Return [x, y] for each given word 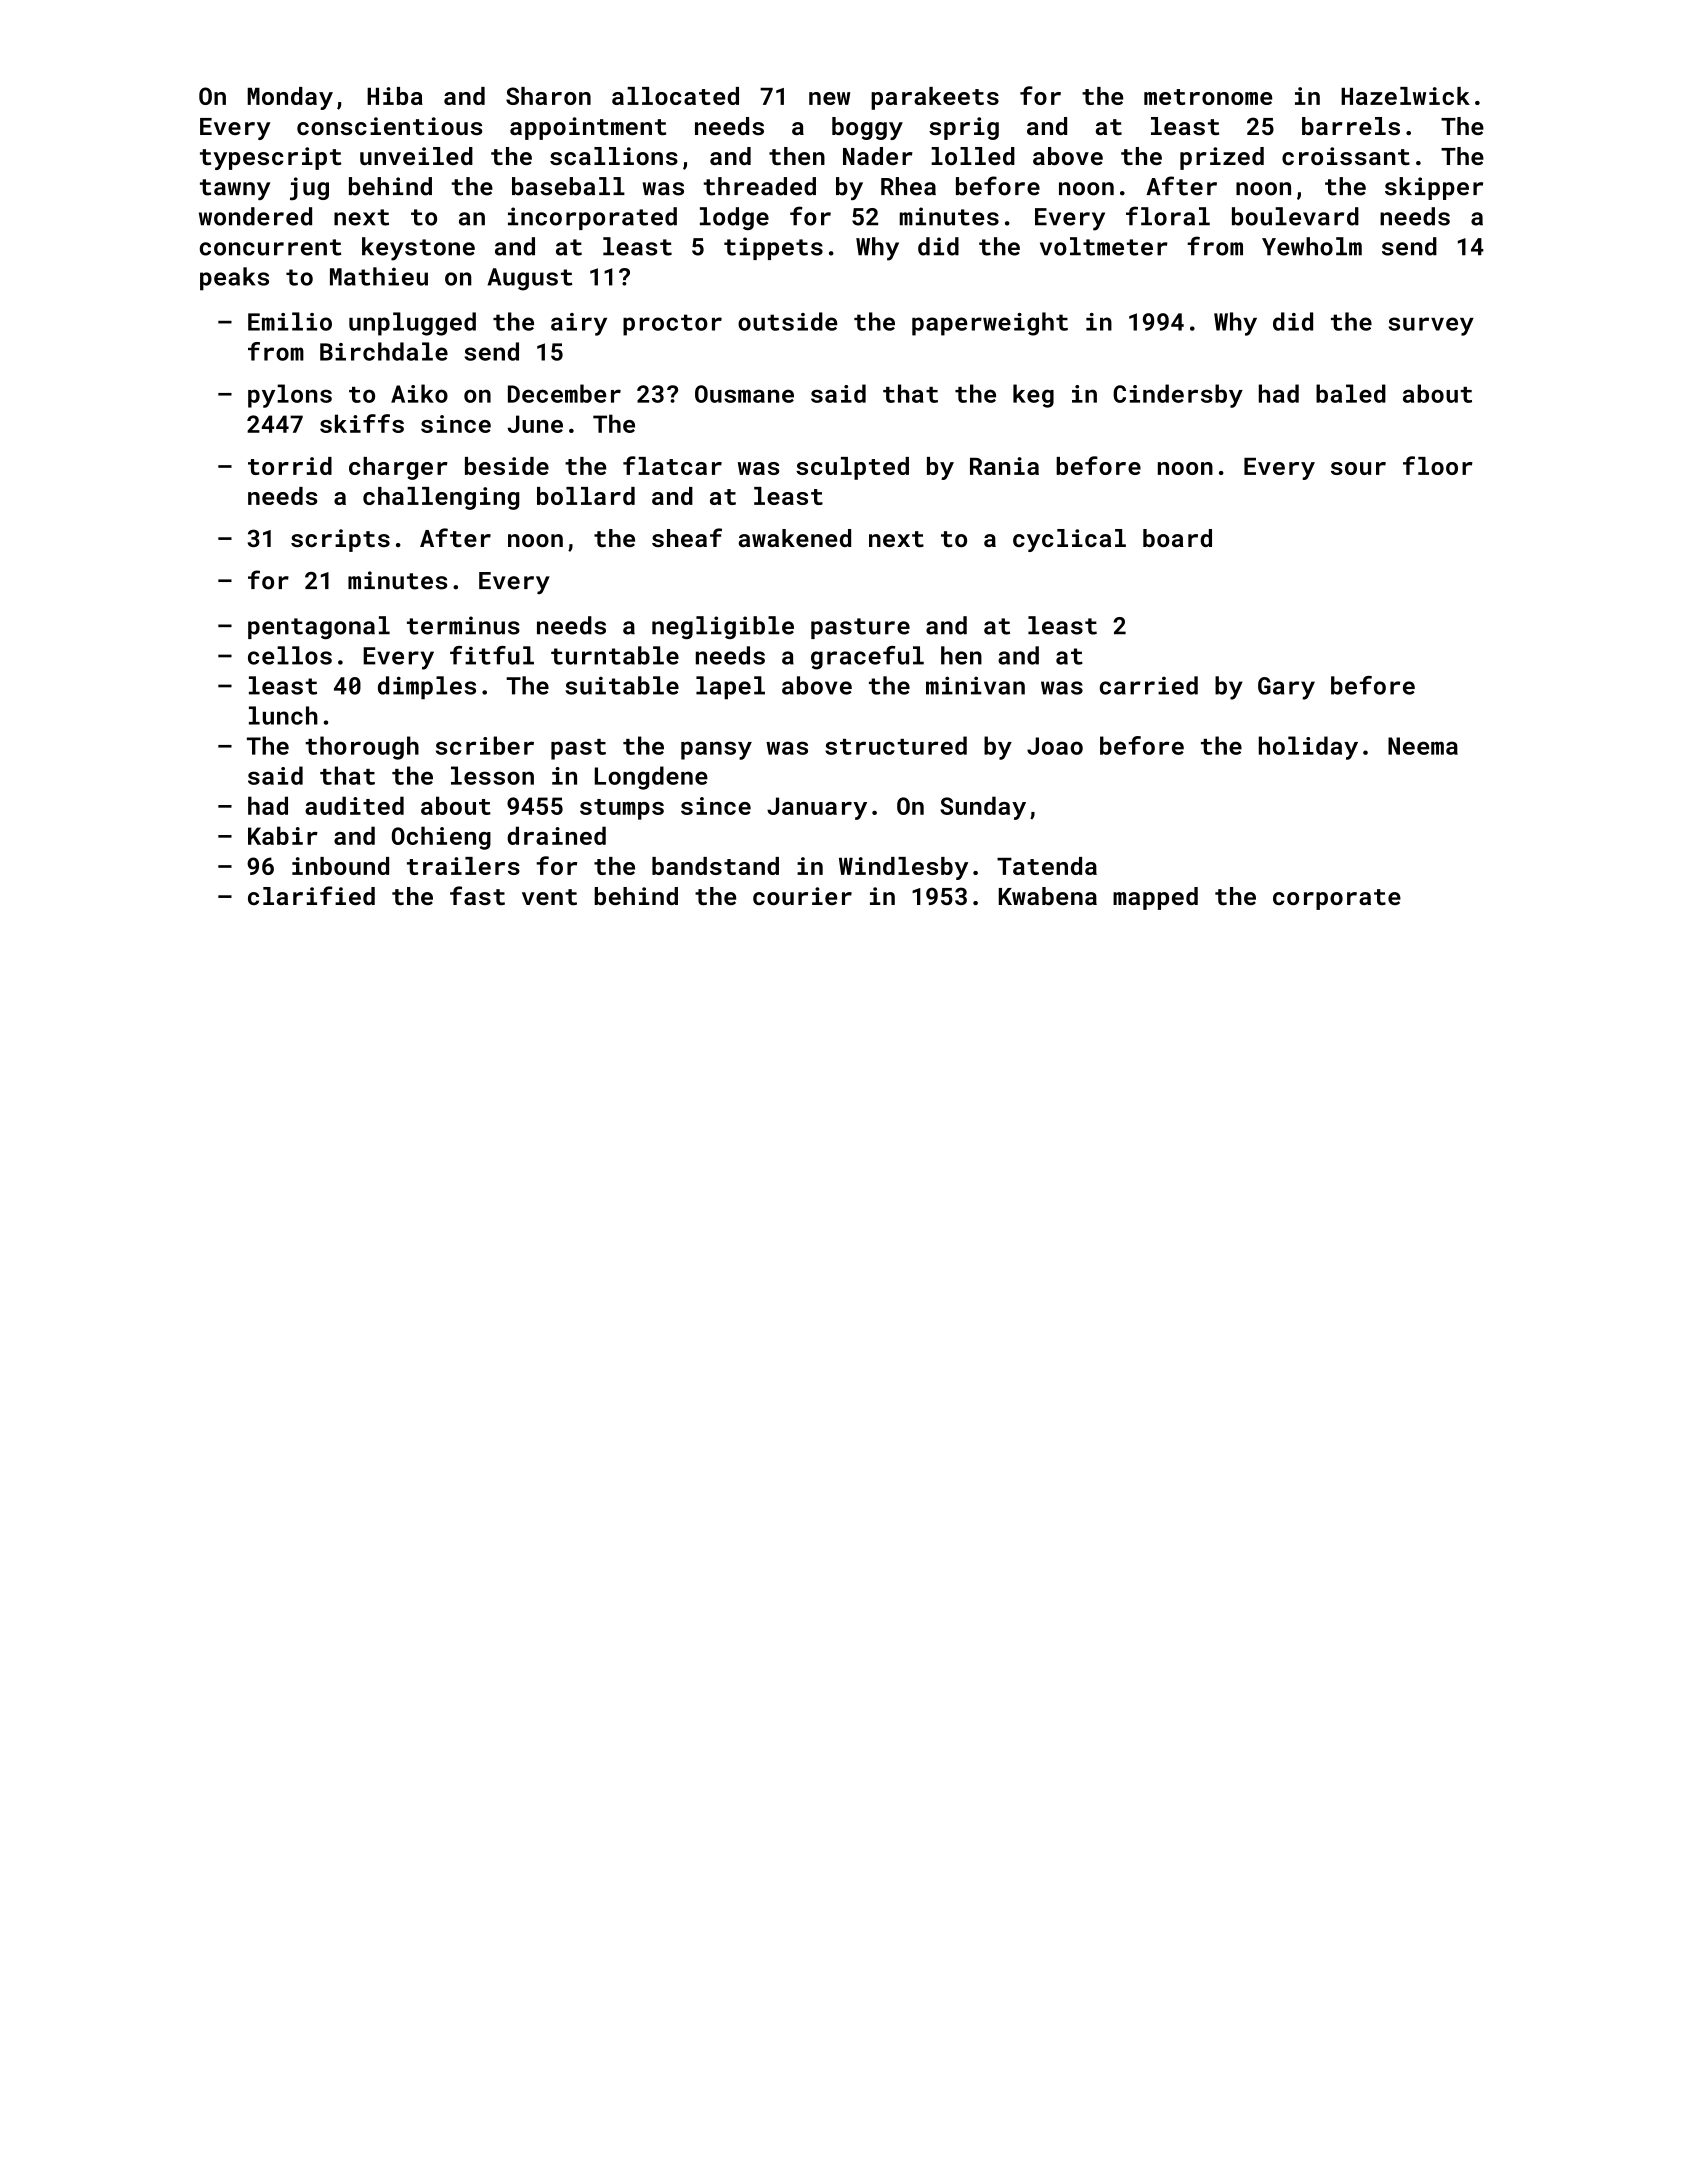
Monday [290, 98]
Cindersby [1178, 396]
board [1177, 538]
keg [1033, 396]
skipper [1434, 188]
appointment [588, 128]
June [535, 424]
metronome [1208, 97]
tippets [773, 248]
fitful [492, 655]
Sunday [983, 808]
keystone [418, 249]
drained [556, 835]
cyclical [1069, 540]
